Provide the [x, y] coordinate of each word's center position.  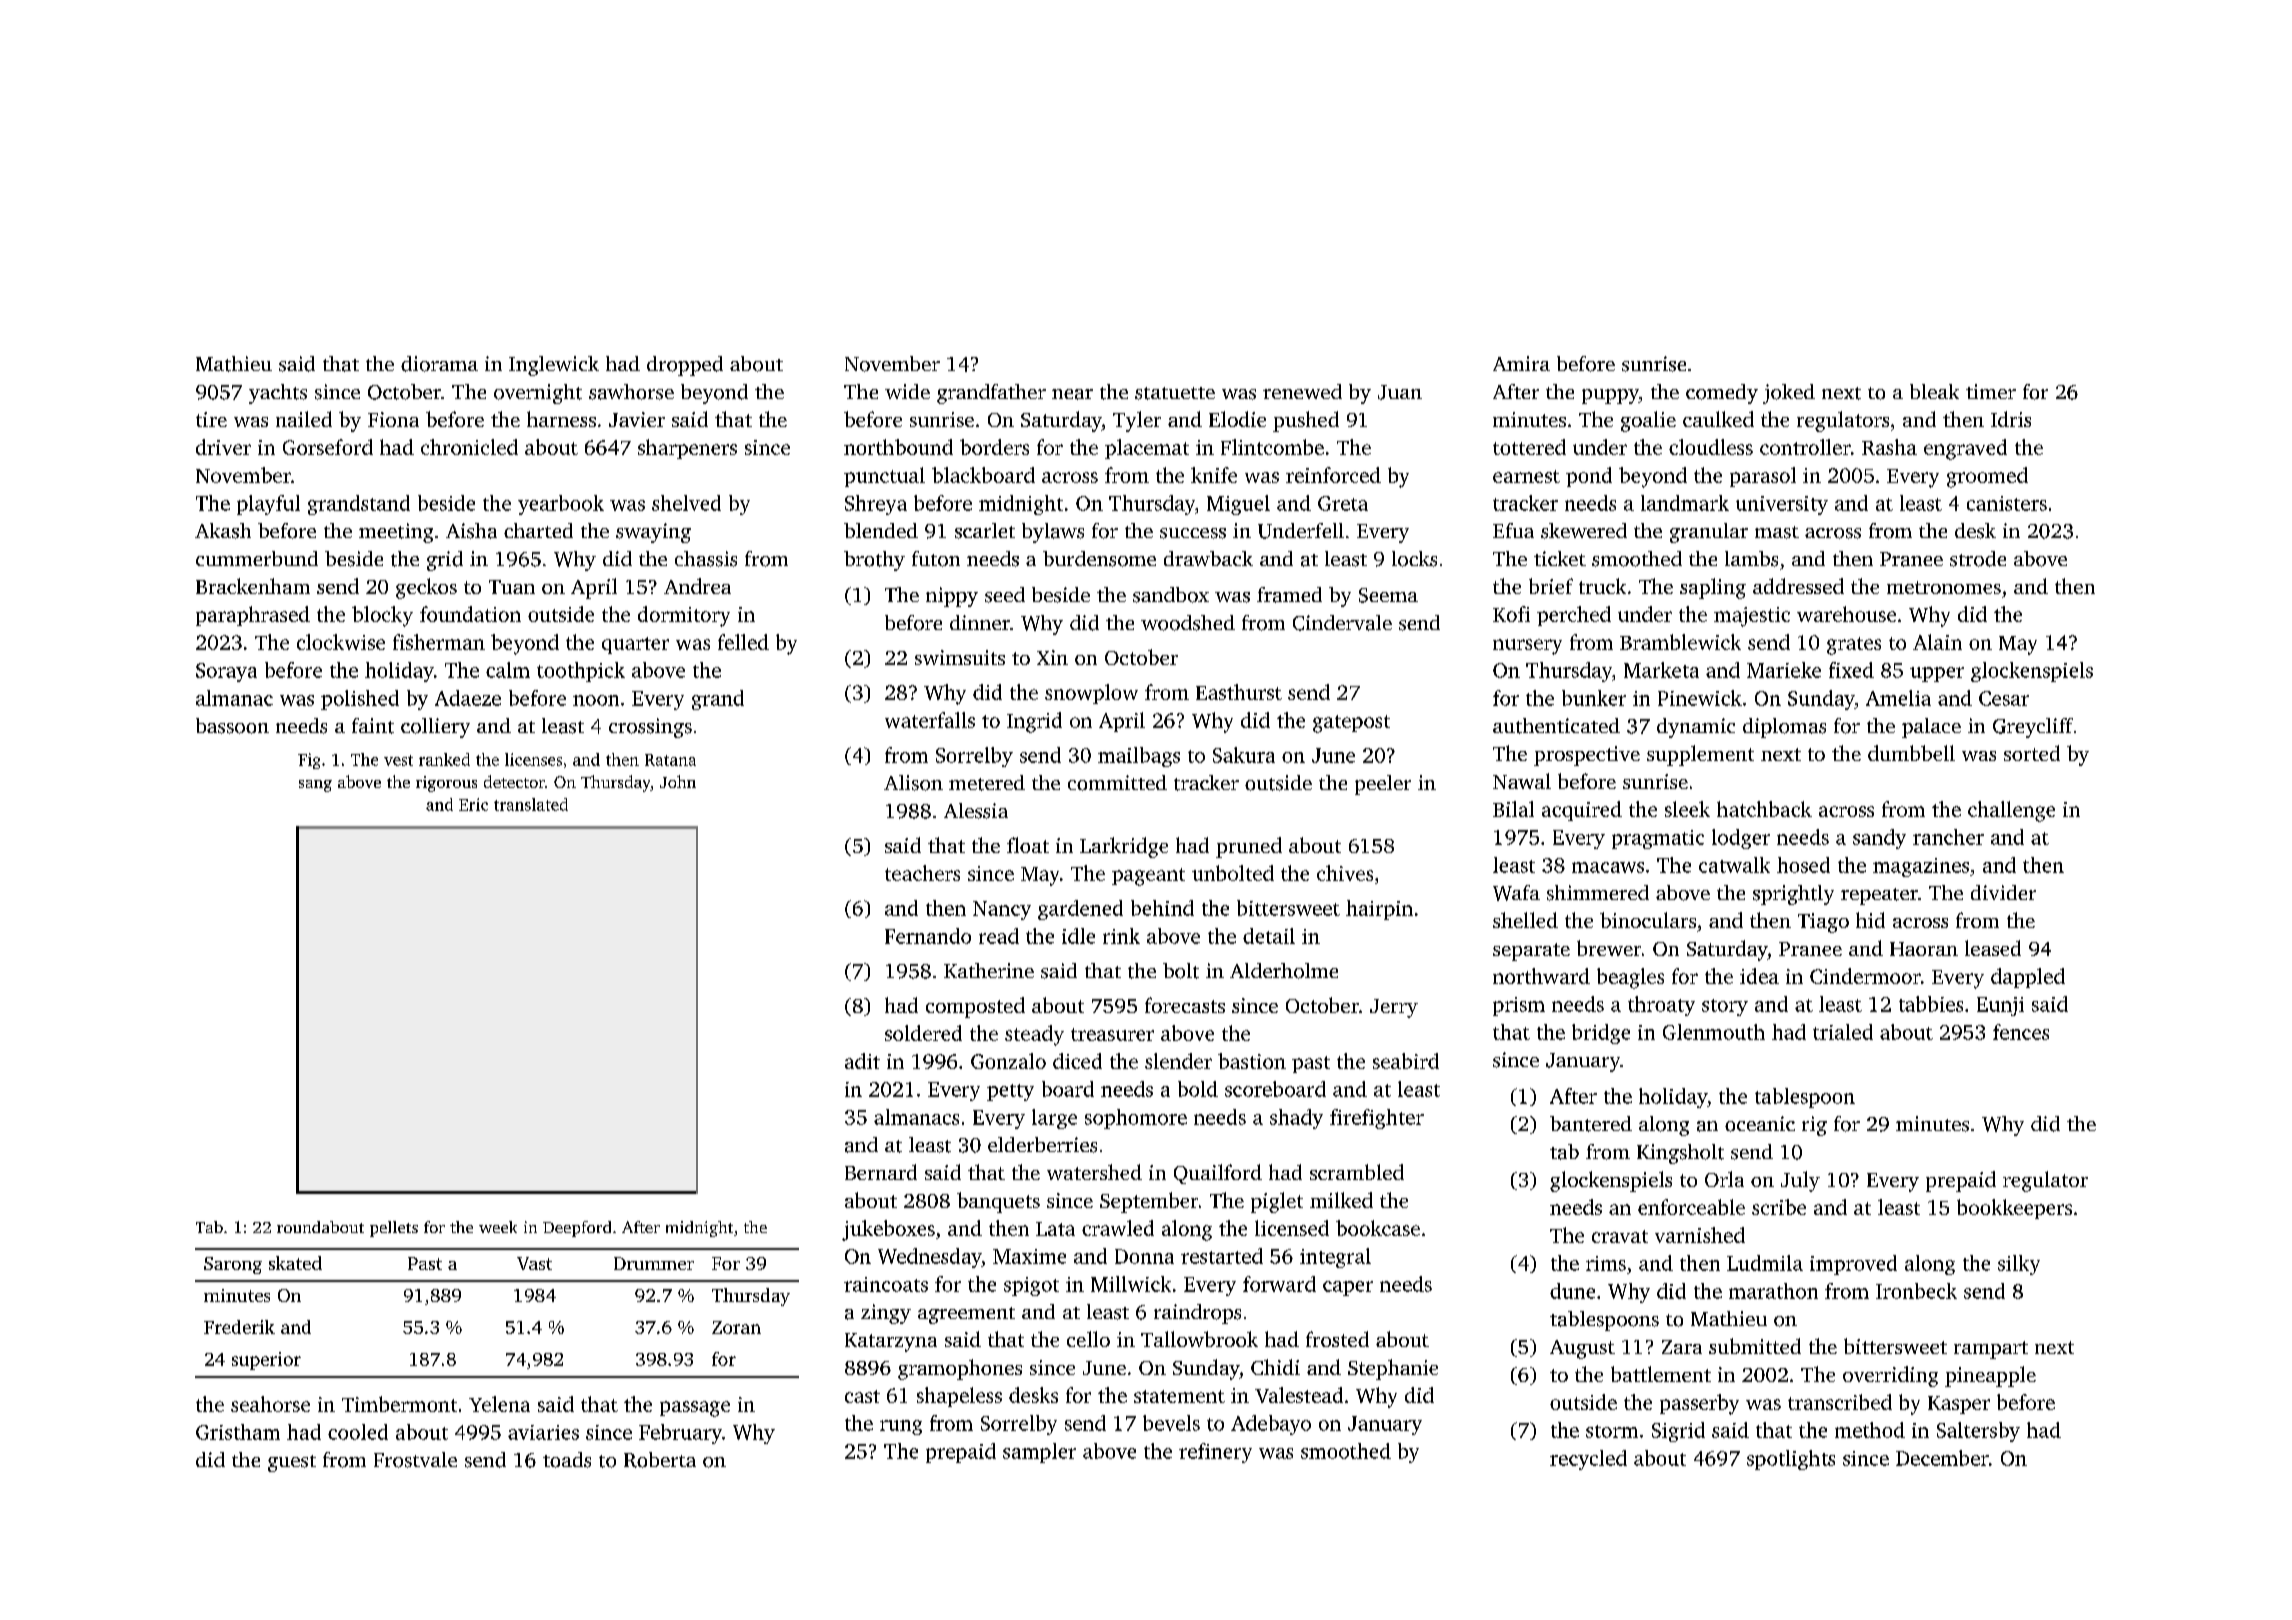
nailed [304, 419]
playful [268, 505]
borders [994, 447]
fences [2021, 1032]
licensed [1292, 1228]
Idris [2011, 419]
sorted [2032, 753]
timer [1991, 391]
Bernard [881, 1172]
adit [862, 1061]
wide [907, 391]
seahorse [270, 1404]
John [678, 781]
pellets [394, 1229]
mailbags [1139, 757]
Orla [1724, 1179]
